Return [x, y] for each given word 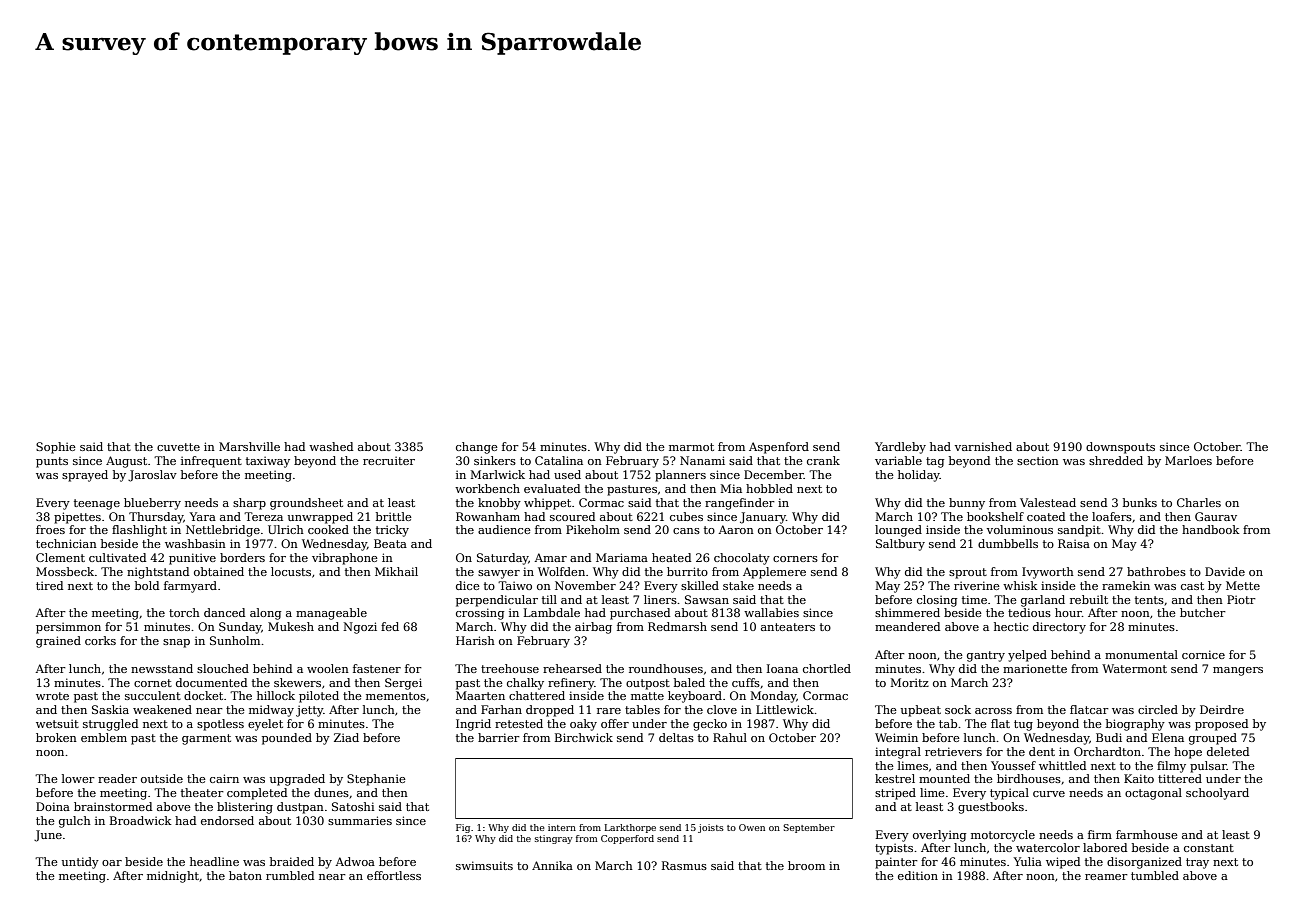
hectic [1011, 626]
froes [50, 529]
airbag [593, 628]
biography [1135, 725]
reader [117, 778]
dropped [550, 711]
